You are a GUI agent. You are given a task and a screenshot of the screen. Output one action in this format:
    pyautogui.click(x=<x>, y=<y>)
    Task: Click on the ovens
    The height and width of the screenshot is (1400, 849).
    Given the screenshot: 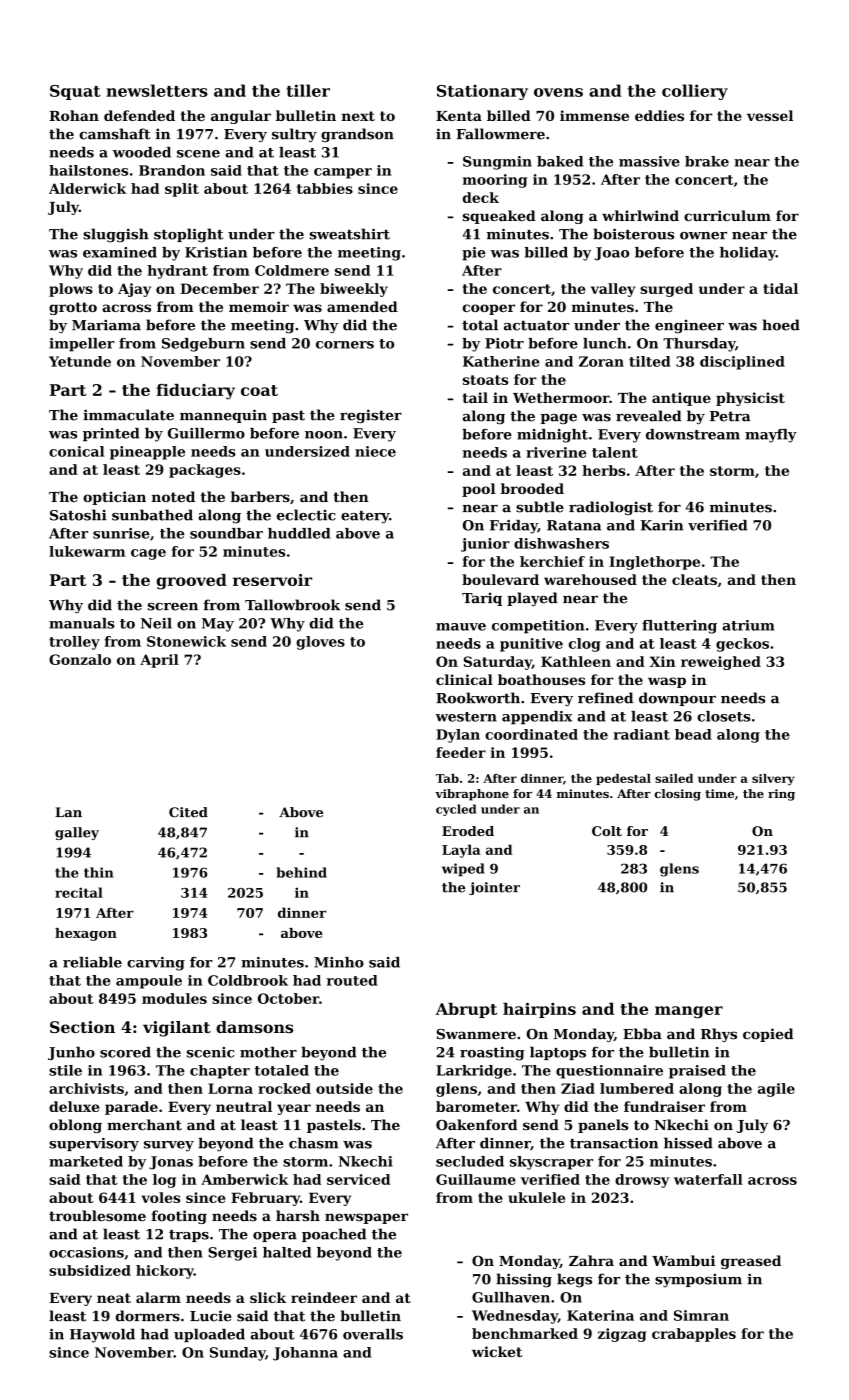 What is the action you would take?
    pyautogui.click(x=558, y=92)
